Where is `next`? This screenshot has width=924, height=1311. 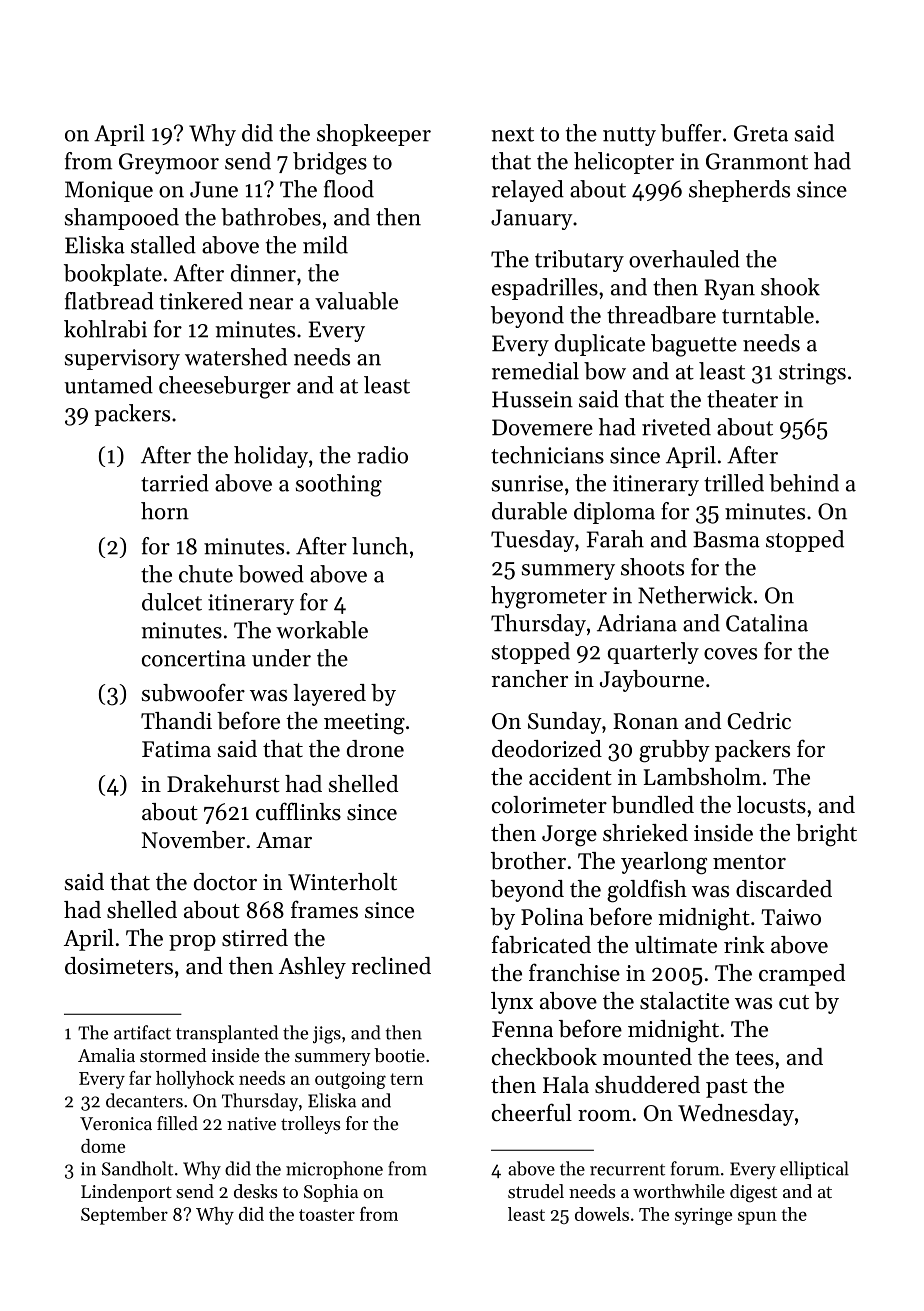 next is located at coordinates (512, 134).
